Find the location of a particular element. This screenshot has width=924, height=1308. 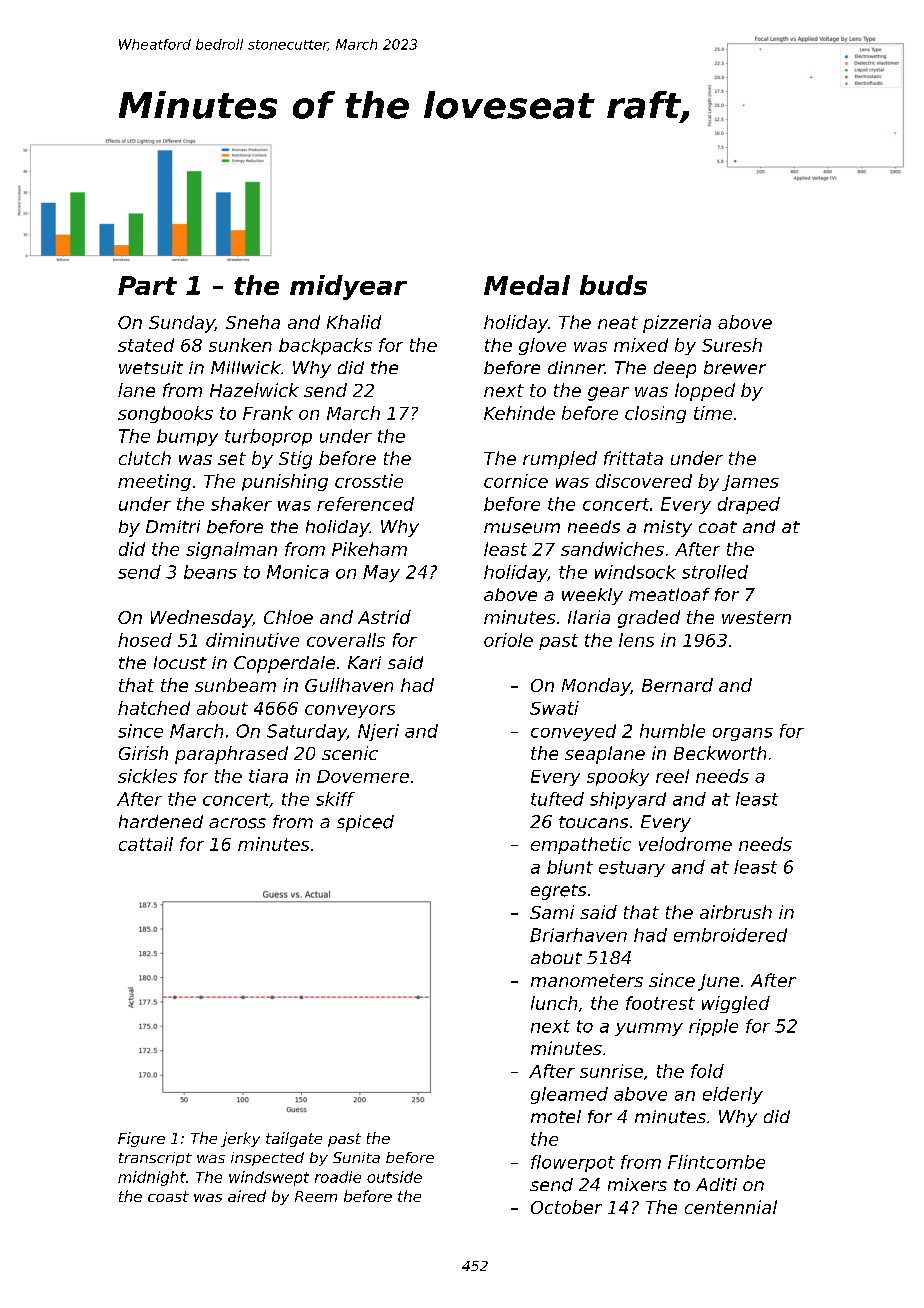

midyear is located at coordinates (348, 287).
